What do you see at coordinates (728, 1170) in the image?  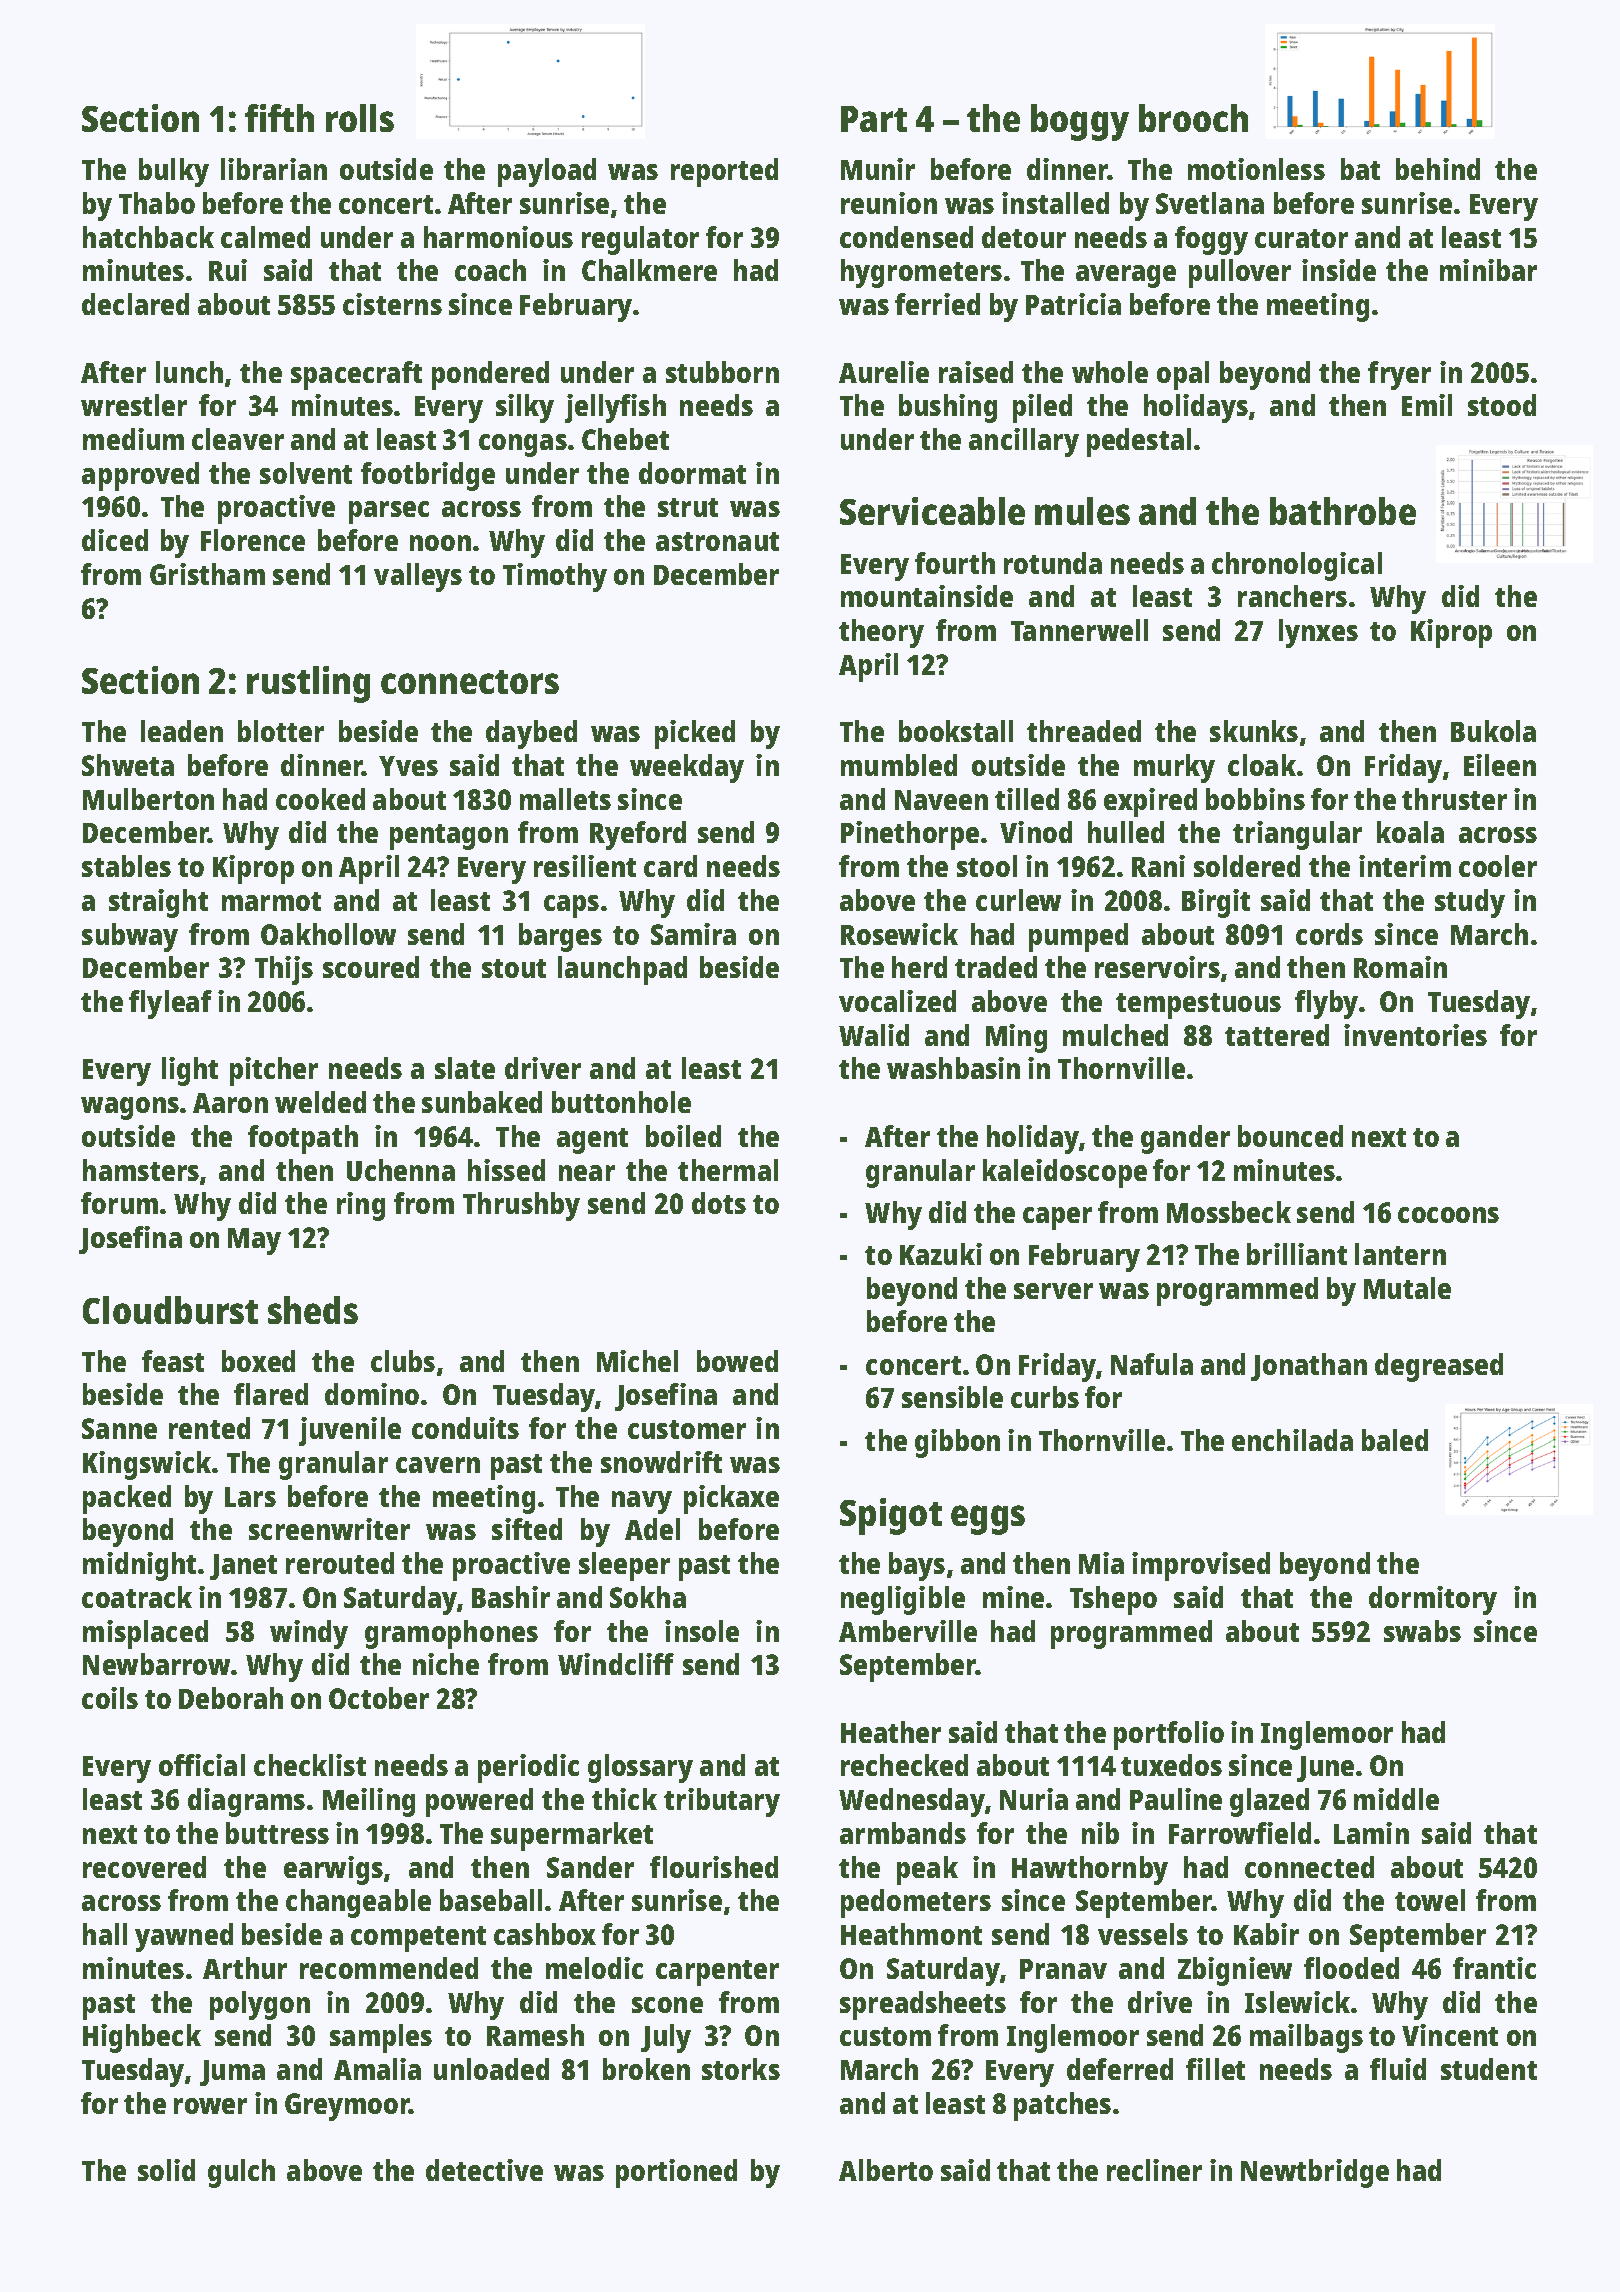 I see `thermal` at bounding box center [728, 1170].
